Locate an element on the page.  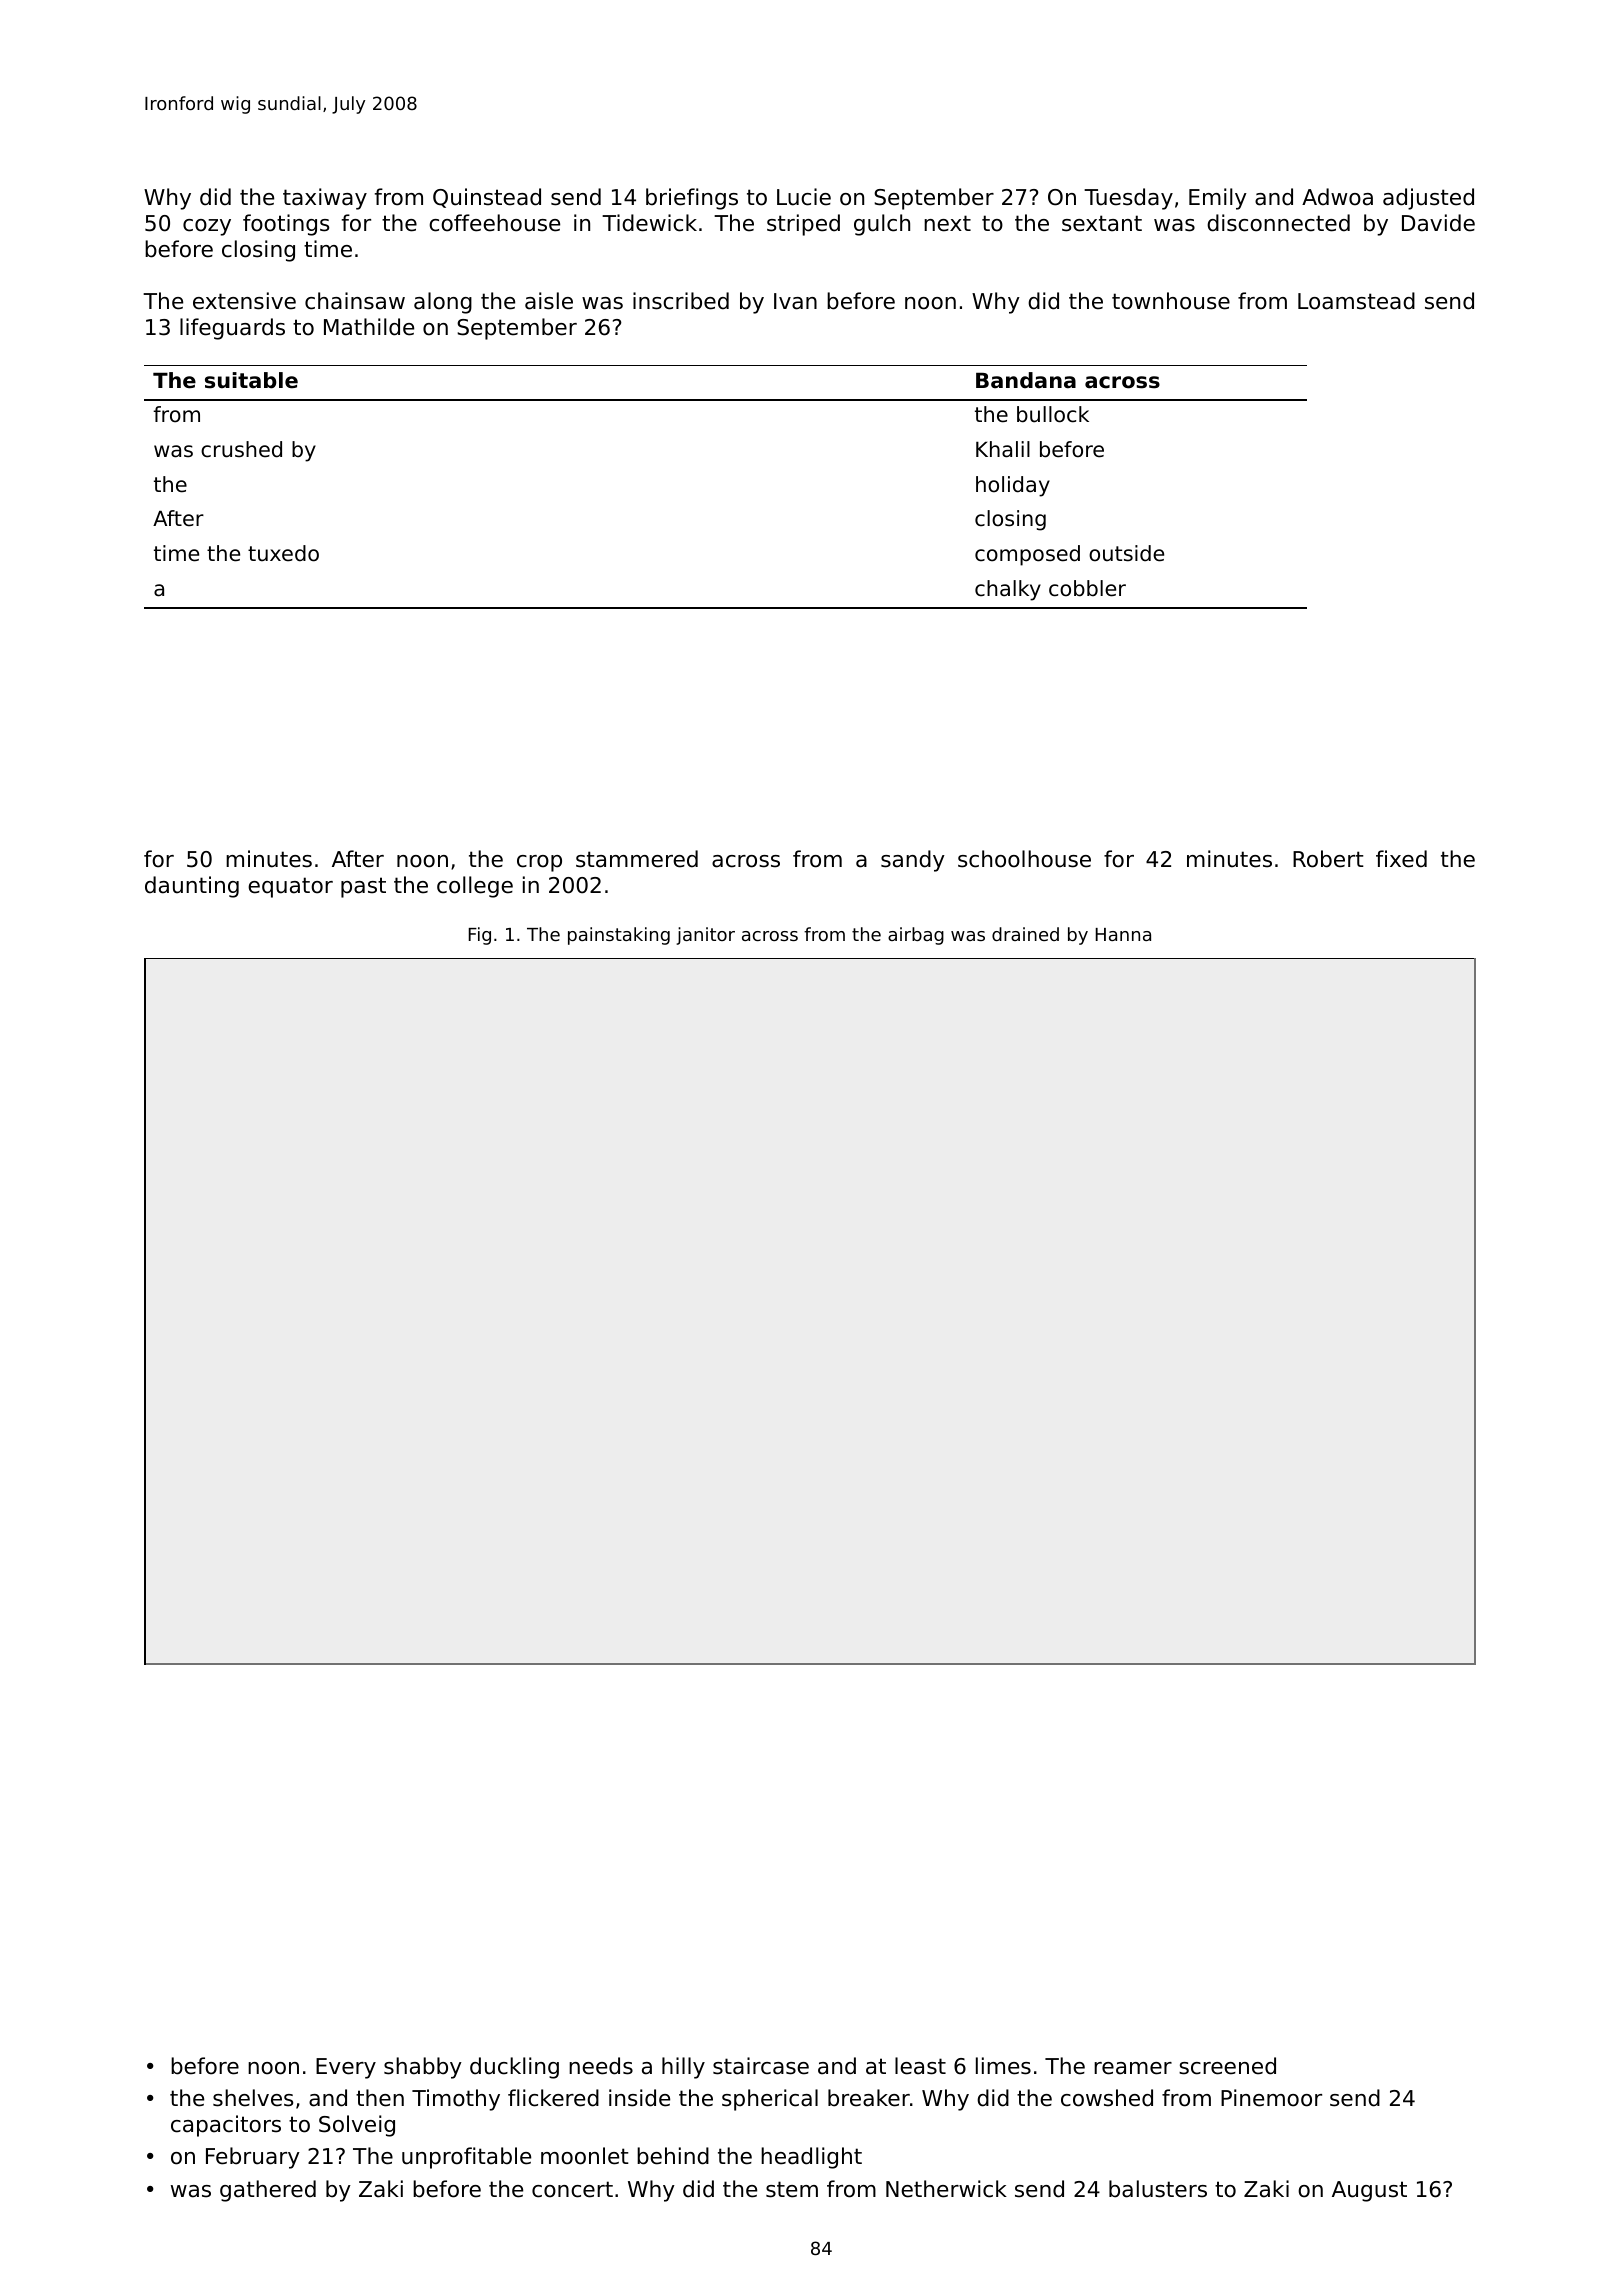
tuxedo is located at coordinates (283, 553).
